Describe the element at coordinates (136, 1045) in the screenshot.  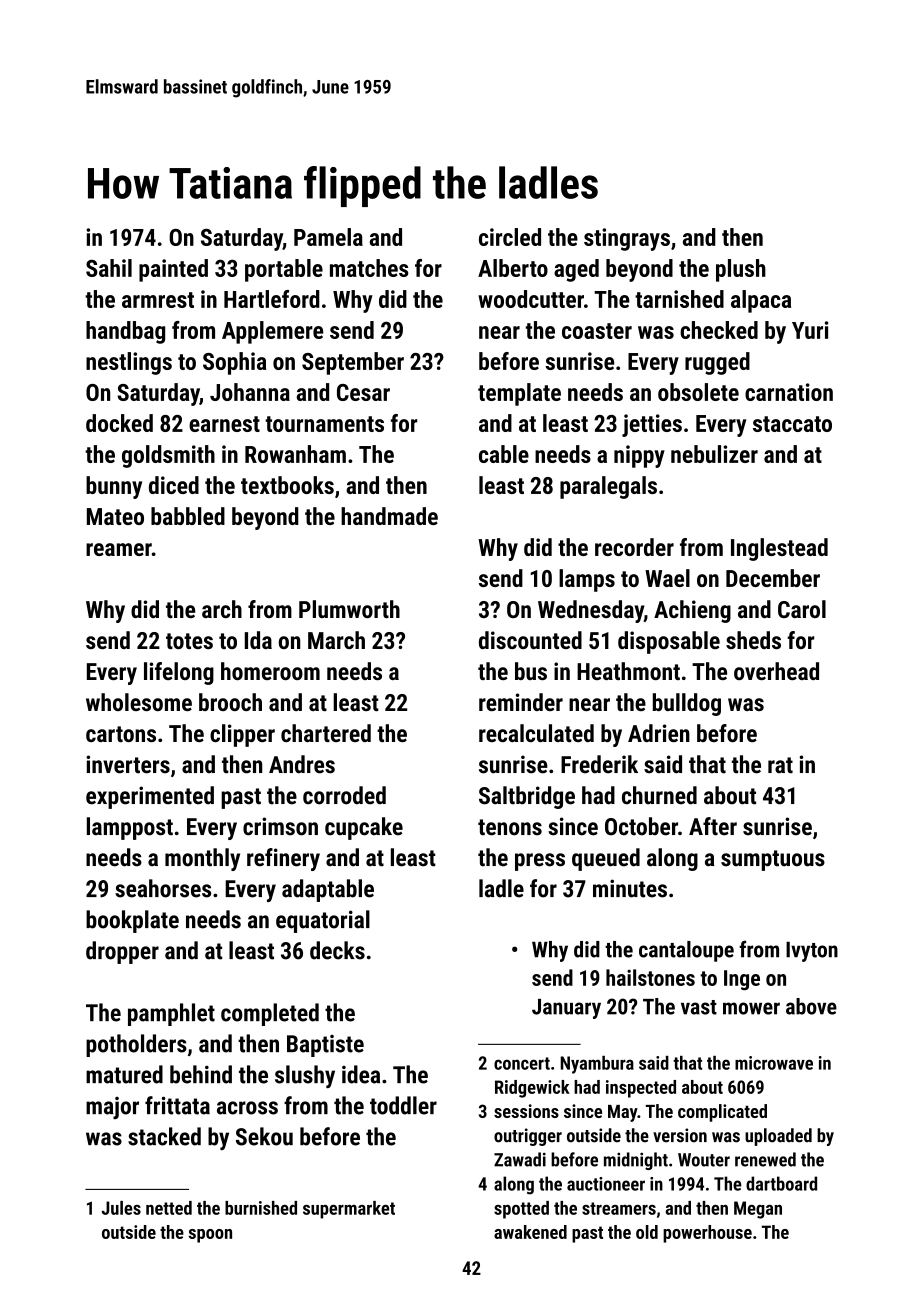
I see `potholders` at that location.
